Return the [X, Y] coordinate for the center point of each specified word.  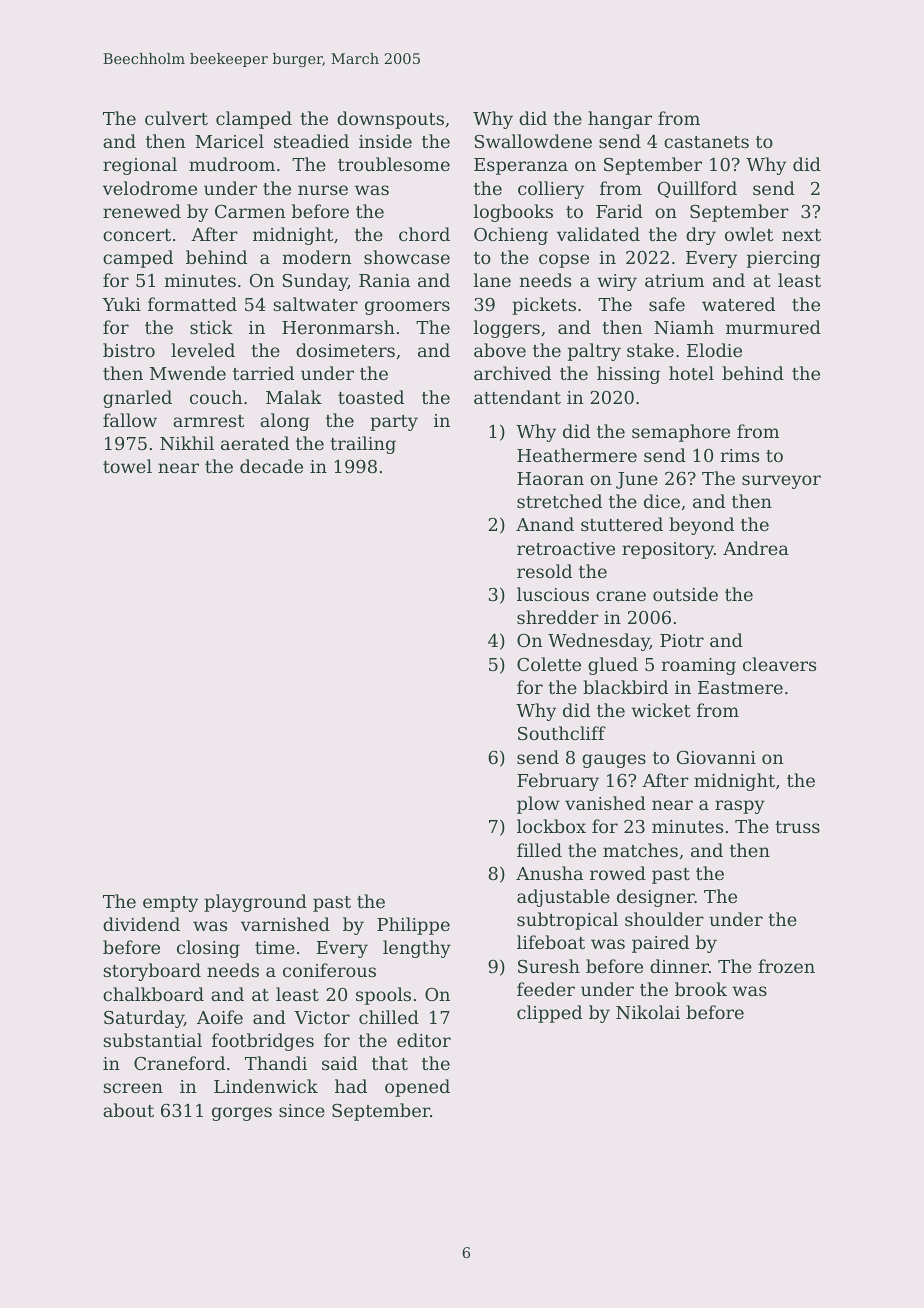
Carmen [250, 211]
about [128, 1110]
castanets [706, 142]
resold [544, 571]
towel [127, 466]
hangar [620, 120]
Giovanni [716, 757]
